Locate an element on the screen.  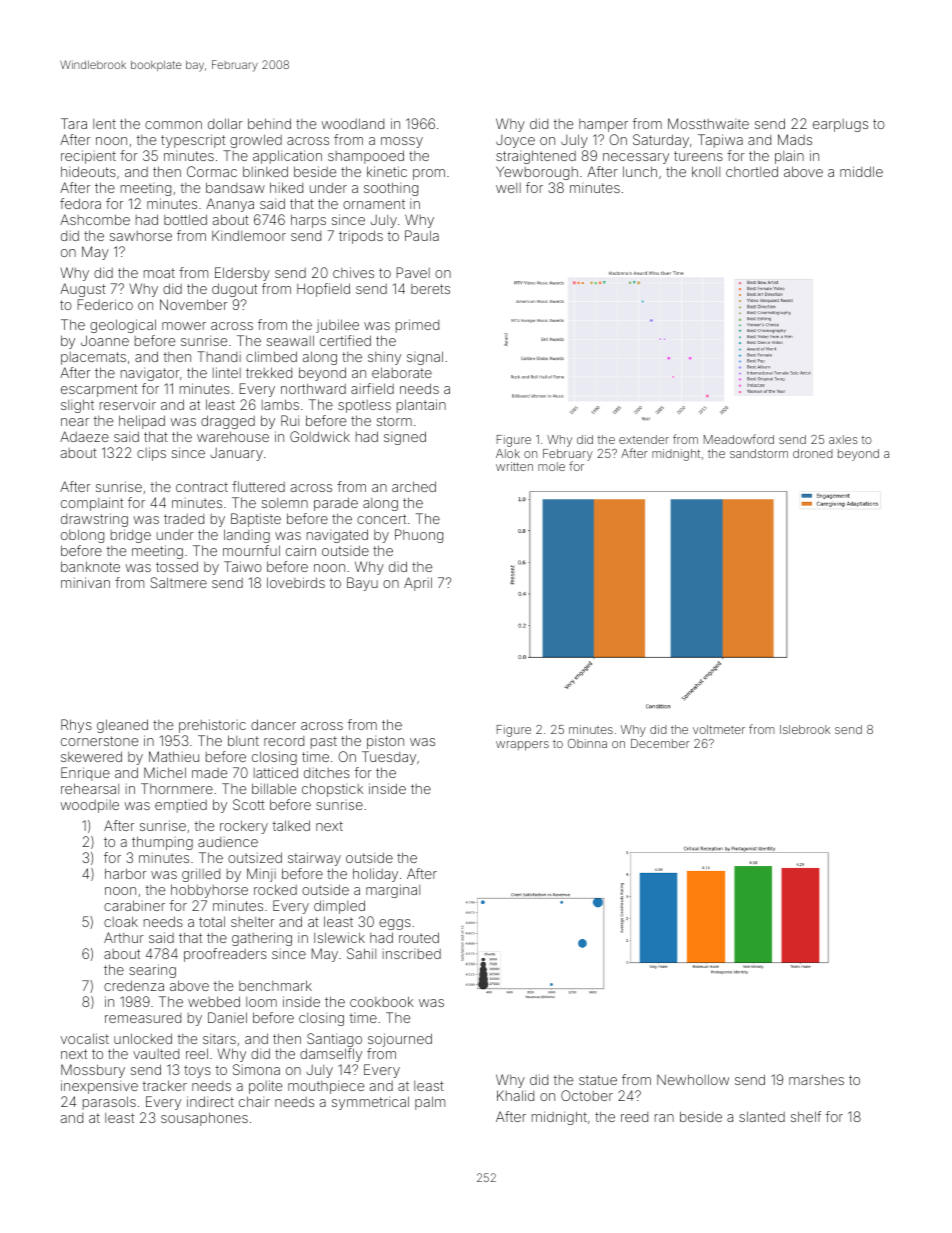
Scott is located at coordinates (249, 804).
